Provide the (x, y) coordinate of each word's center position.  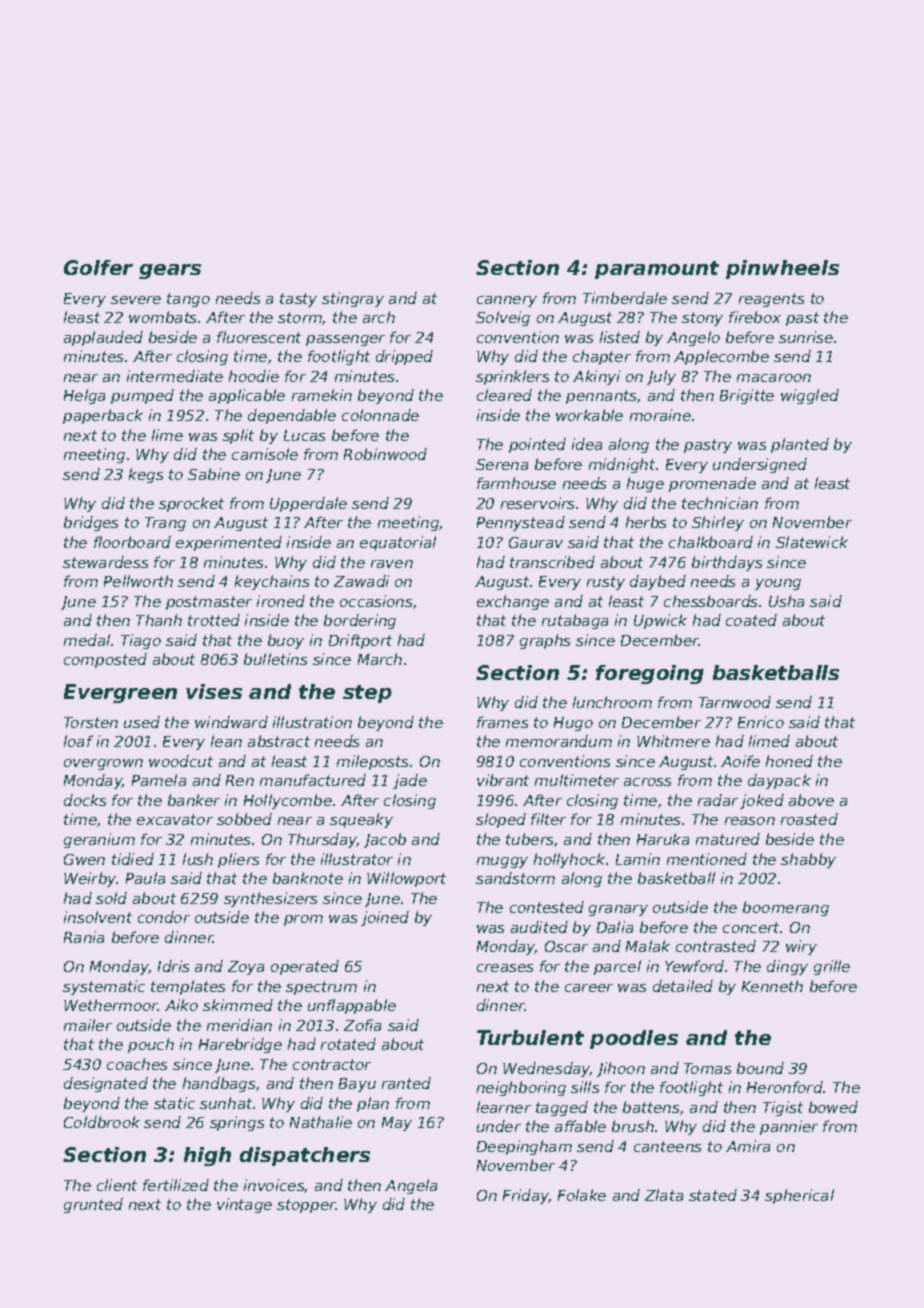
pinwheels (782, 269)
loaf (78, 741)
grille (832, 967)
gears (170, 271)
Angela (411, 1186)
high (207, 1156)
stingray (353, 299)
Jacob (385, 840)
